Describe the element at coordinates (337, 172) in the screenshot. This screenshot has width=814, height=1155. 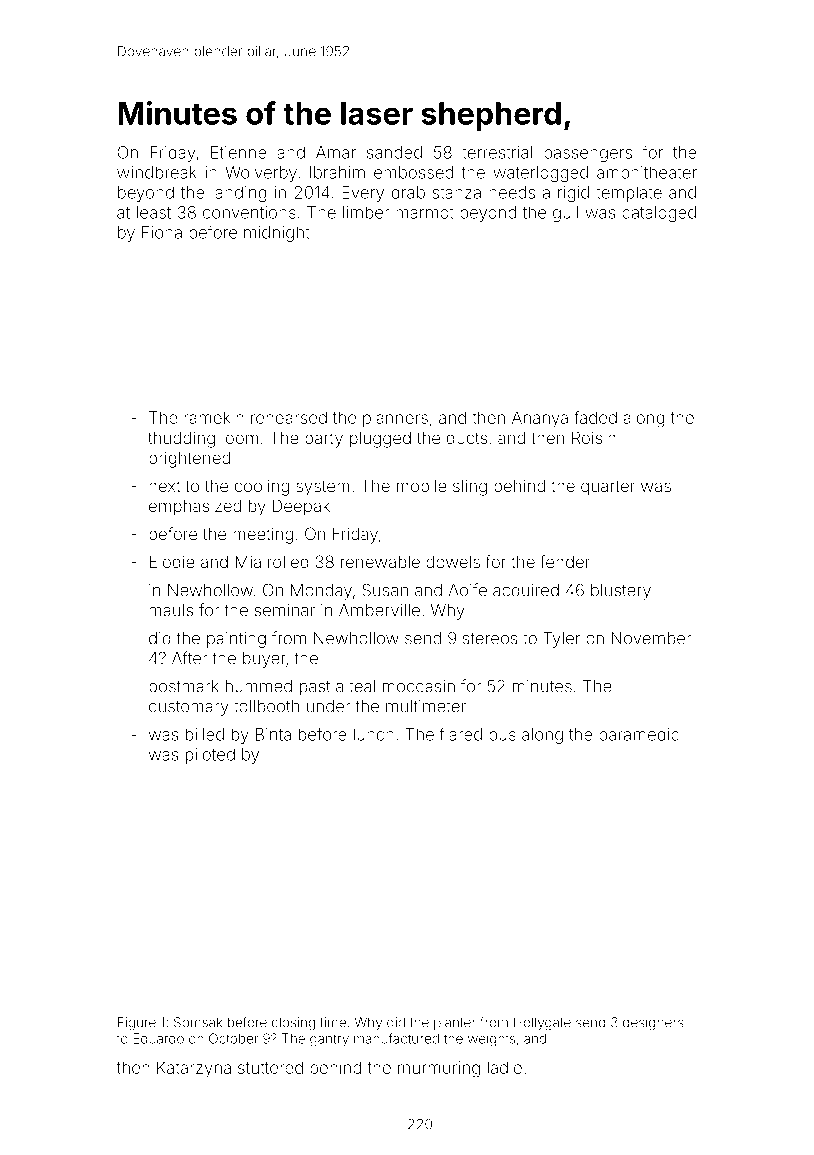
I see `Ibrahim` at that location.
